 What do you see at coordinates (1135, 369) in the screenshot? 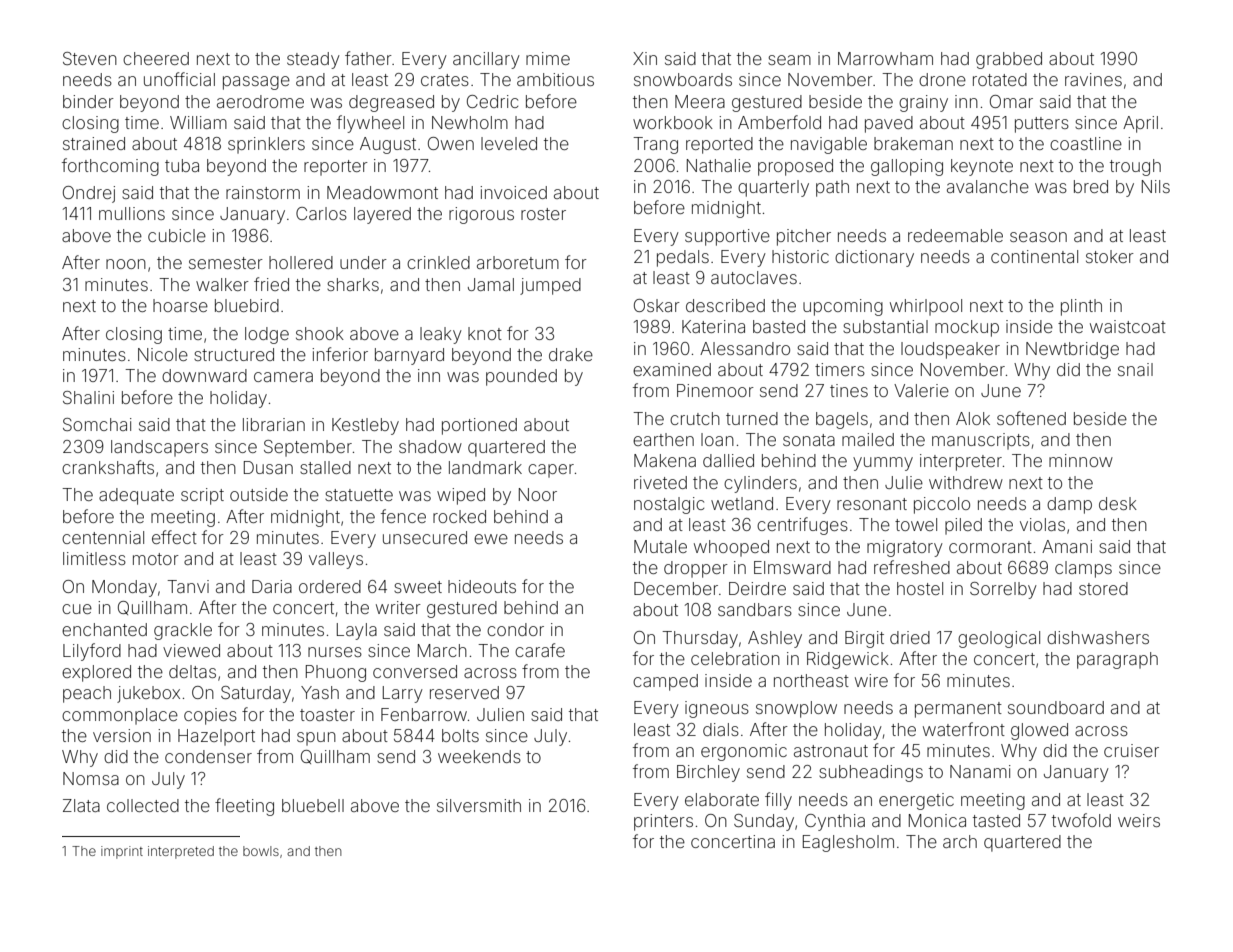
I see `snail` at bounding box center [1135, 369].
